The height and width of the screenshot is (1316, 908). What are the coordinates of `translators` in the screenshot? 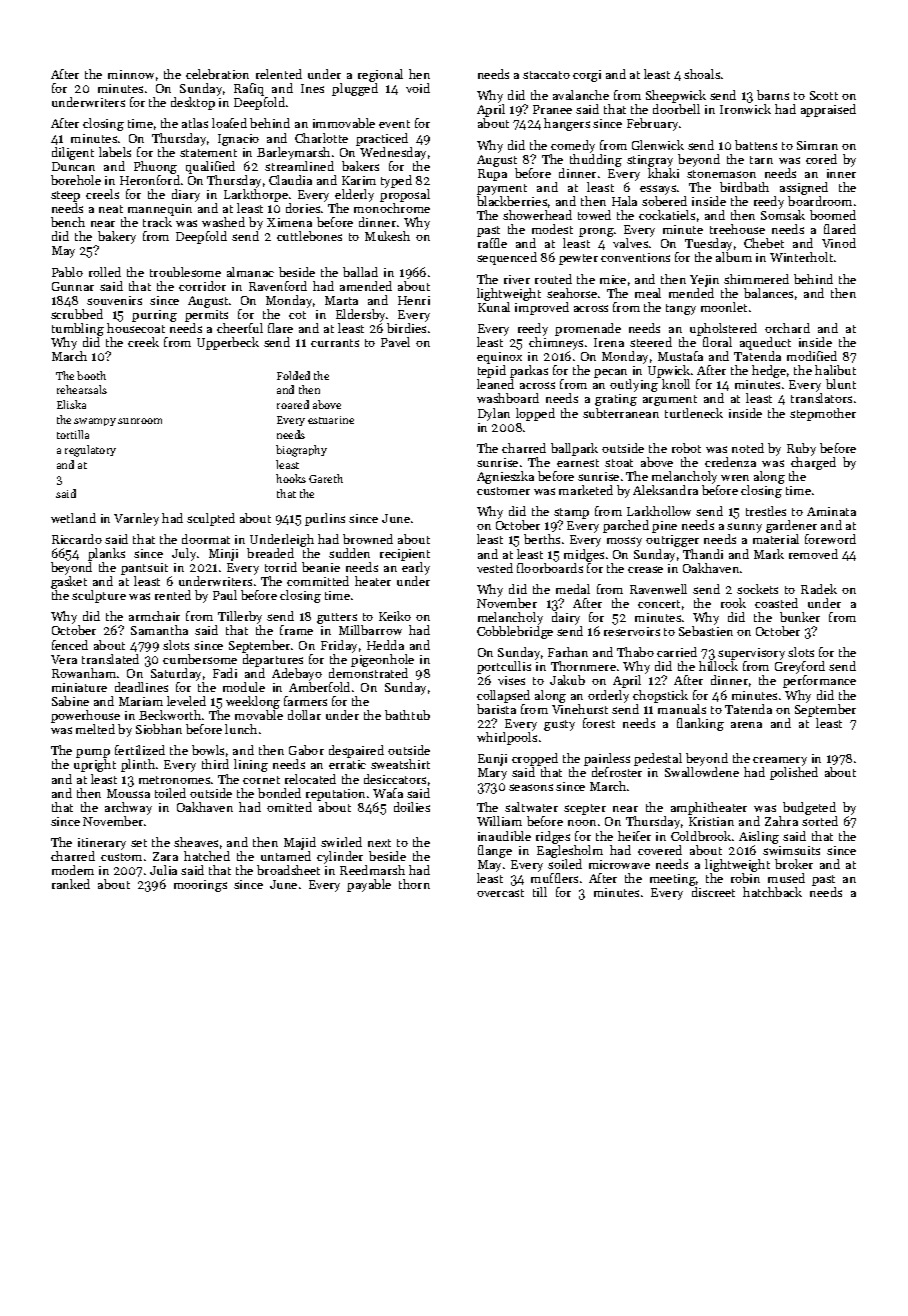 It's located at (821, 398).
